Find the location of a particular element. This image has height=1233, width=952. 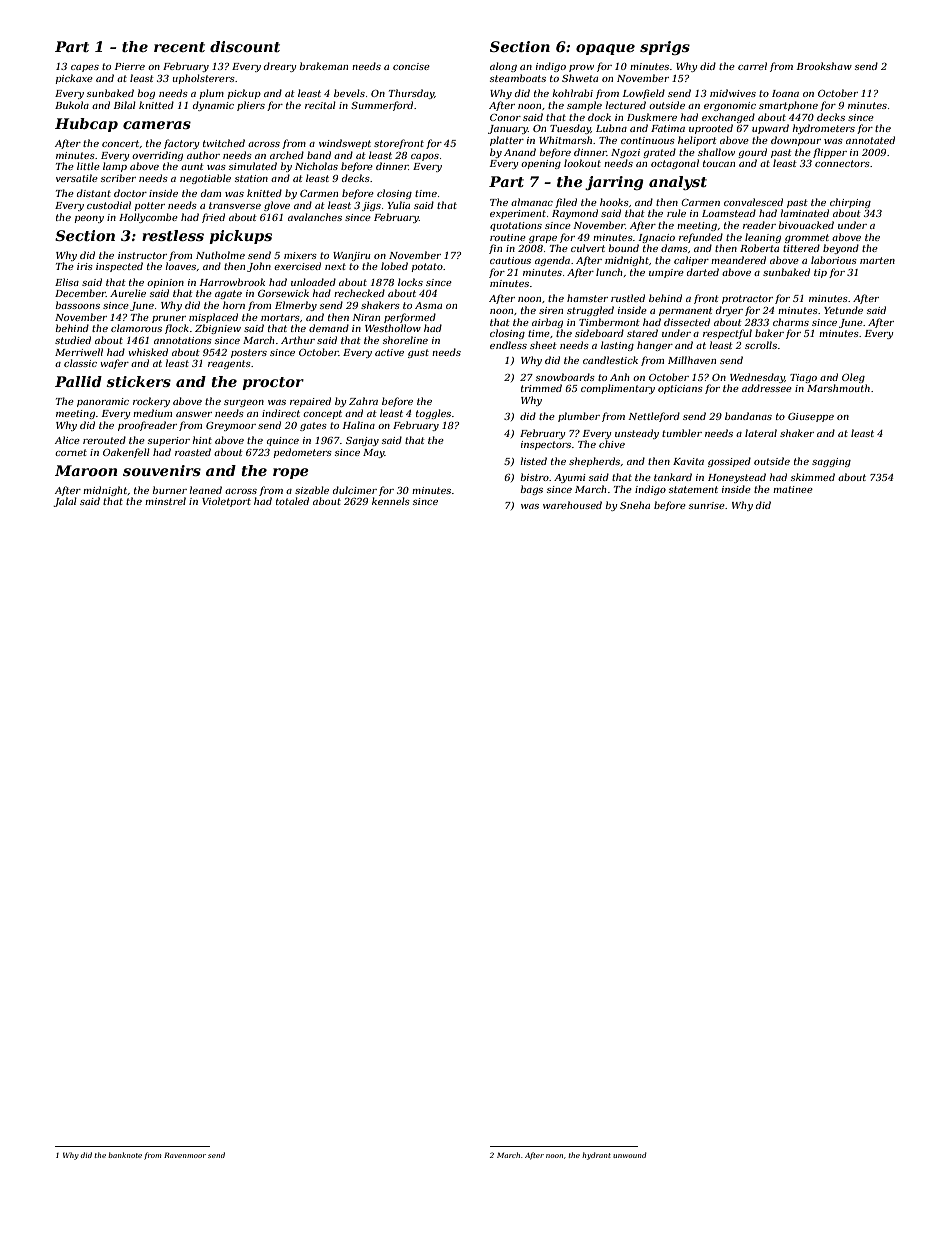

jigs is located at coordinates (371, 206).
